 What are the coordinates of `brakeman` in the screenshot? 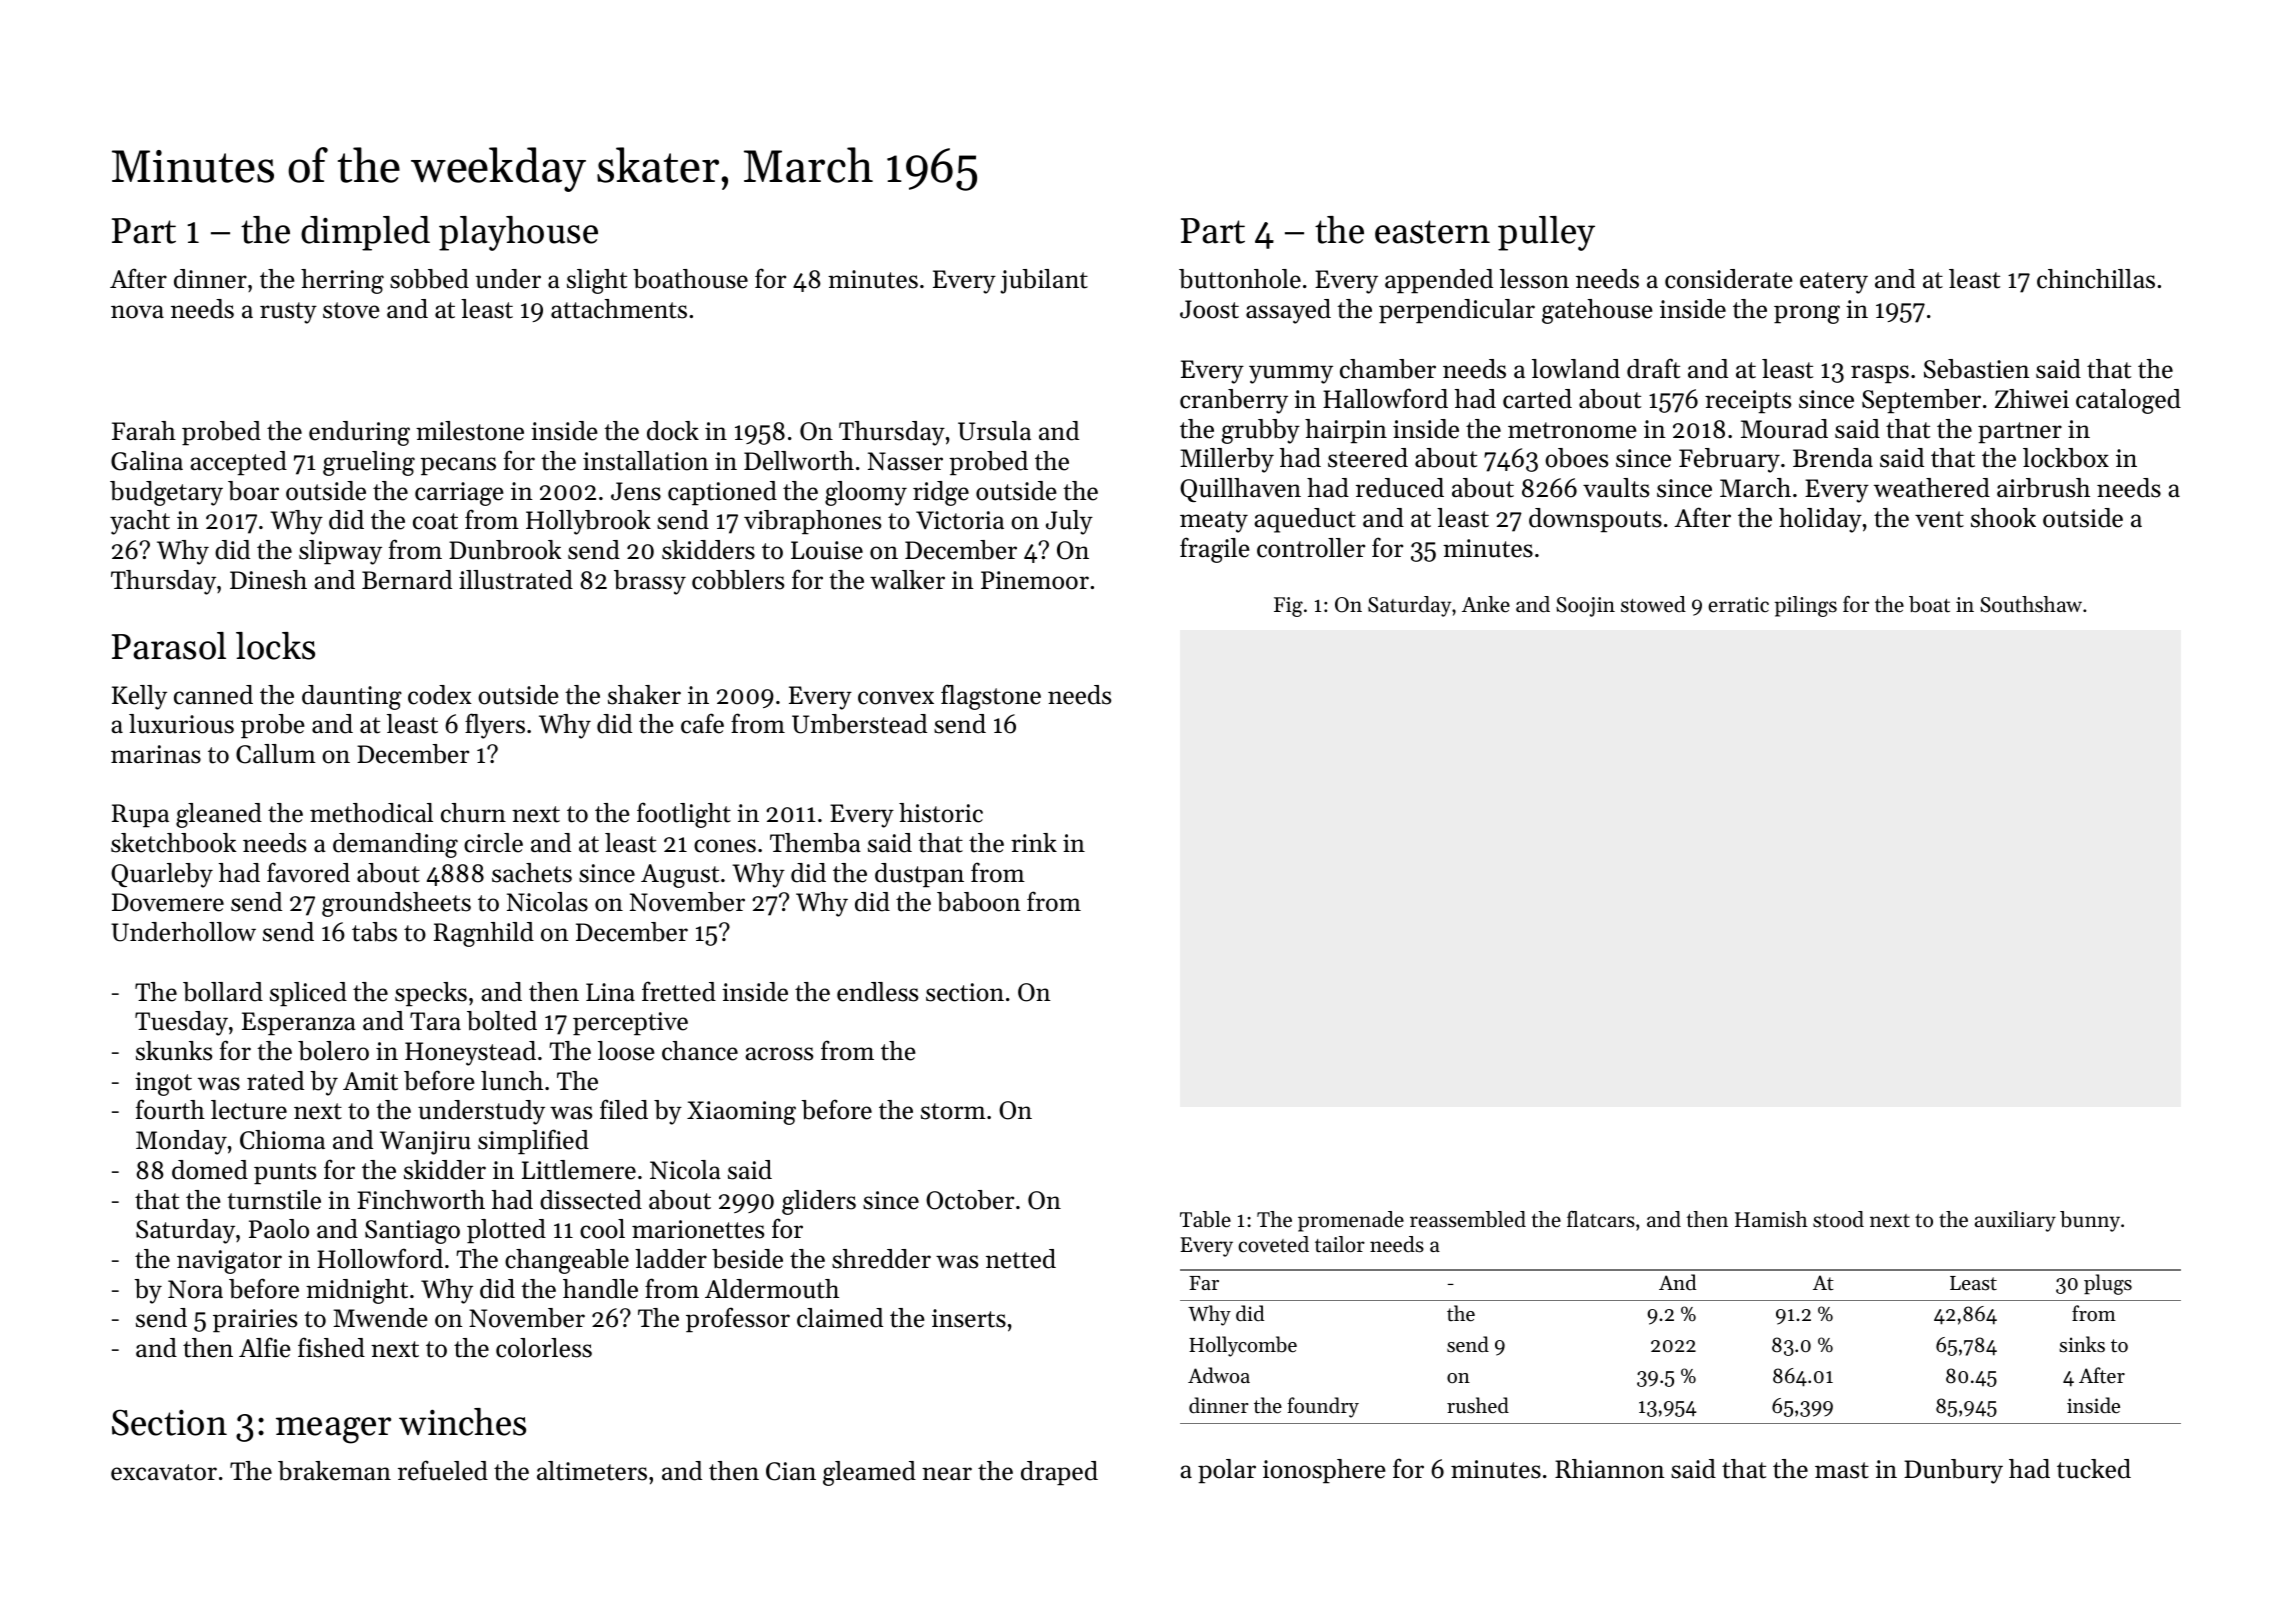 It's located at (334, 1471).
